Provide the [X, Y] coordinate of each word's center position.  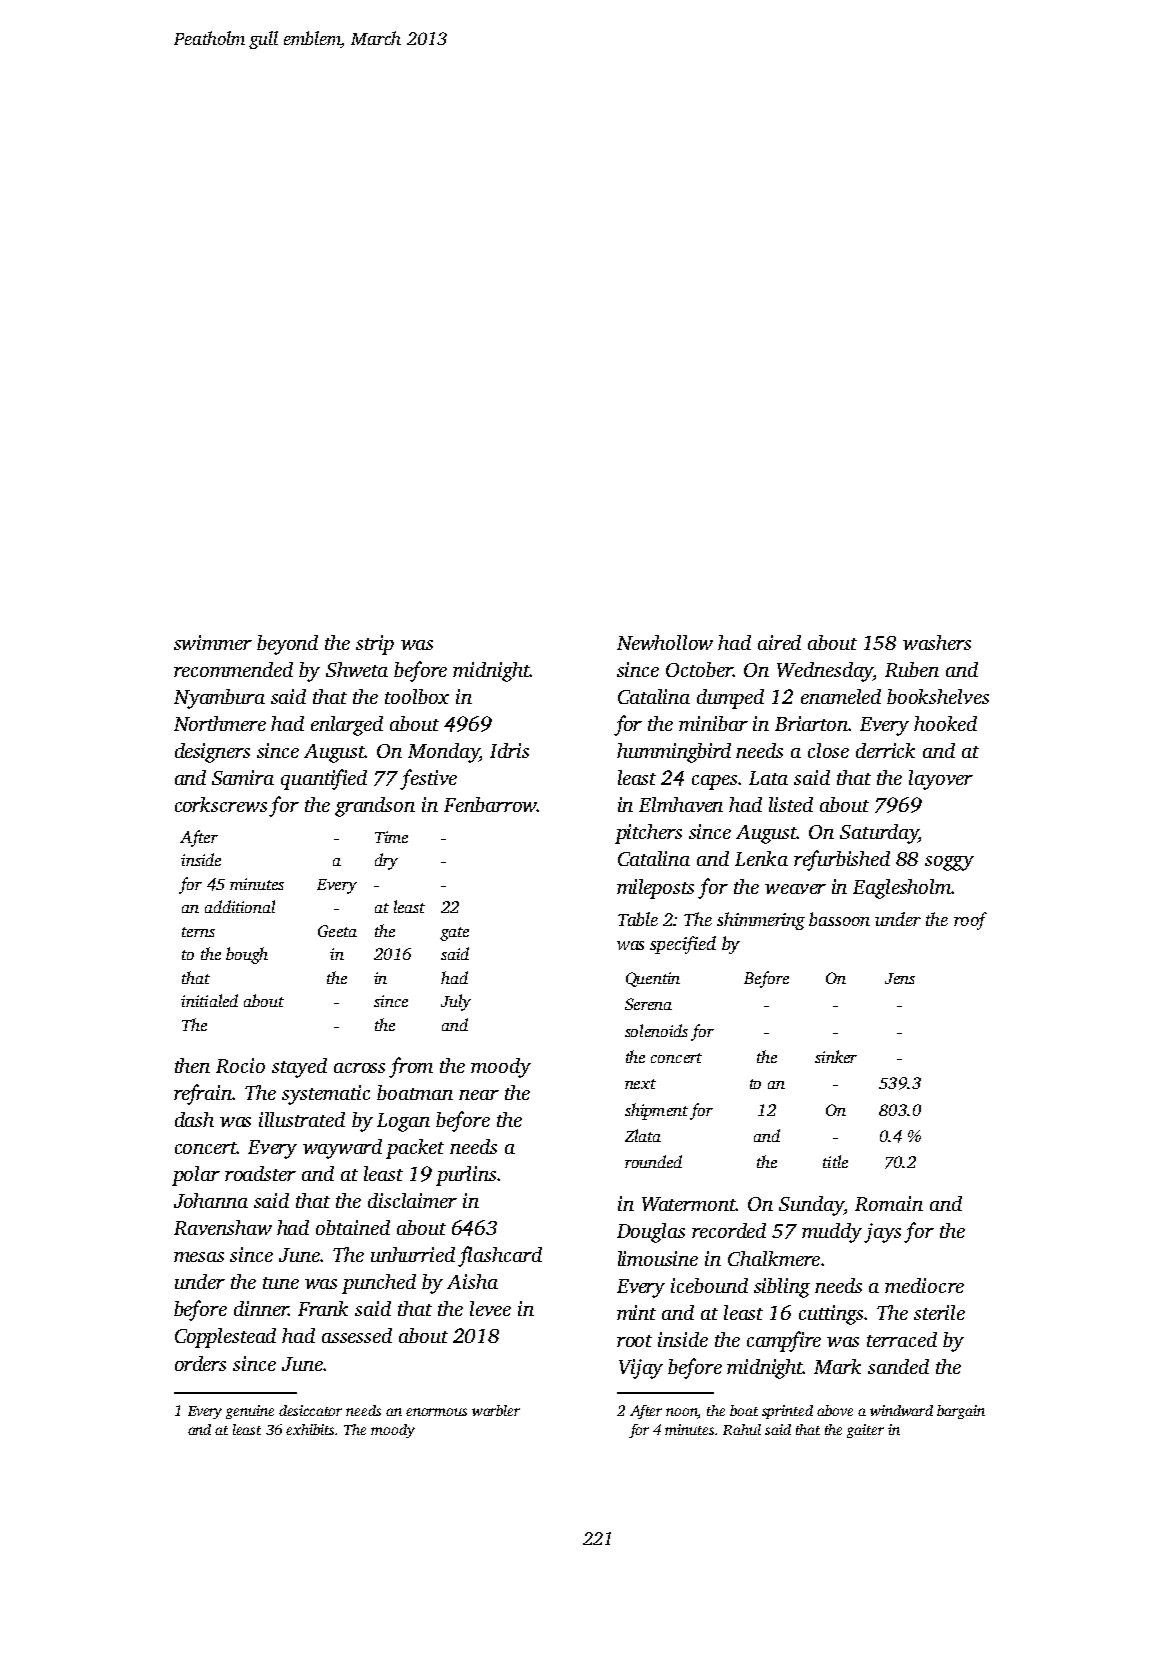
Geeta [337, 931]
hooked [945, 723]
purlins [466, 1176]
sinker [836, 1056]
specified [683, 945]
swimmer [213, 642]
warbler [496, 1410]
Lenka [761, 858]
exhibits [310, 1429]
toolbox [417, 696]
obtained [353, 1227]
